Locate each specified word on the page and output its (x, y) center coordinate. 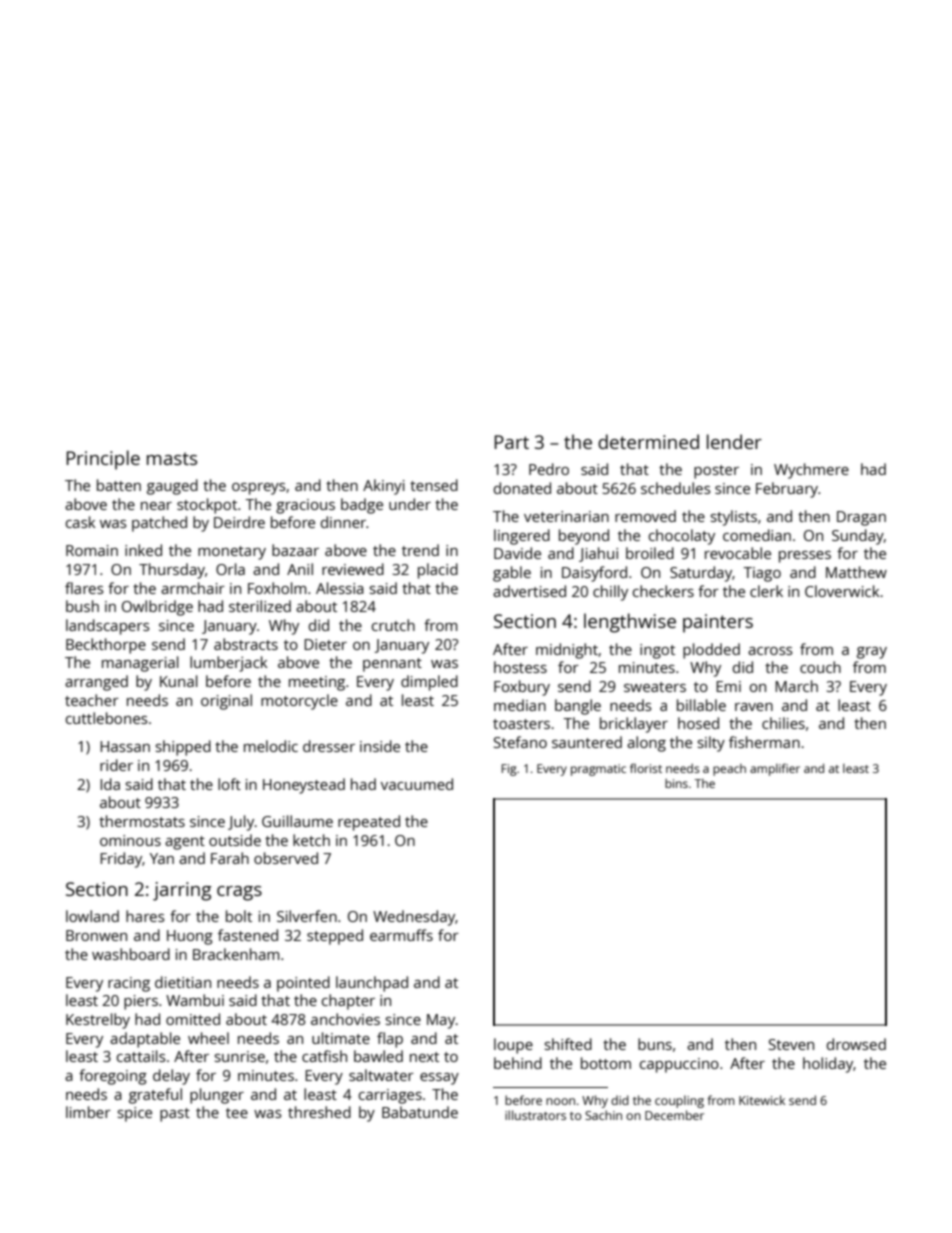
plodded (711, 651)
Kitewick (762, 1100)
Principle (103, 460)
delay (171, 1077)
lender (734, 441)
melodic (271, 746)
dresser (329, 746)
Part (511, 442)
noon (560, 1101)
